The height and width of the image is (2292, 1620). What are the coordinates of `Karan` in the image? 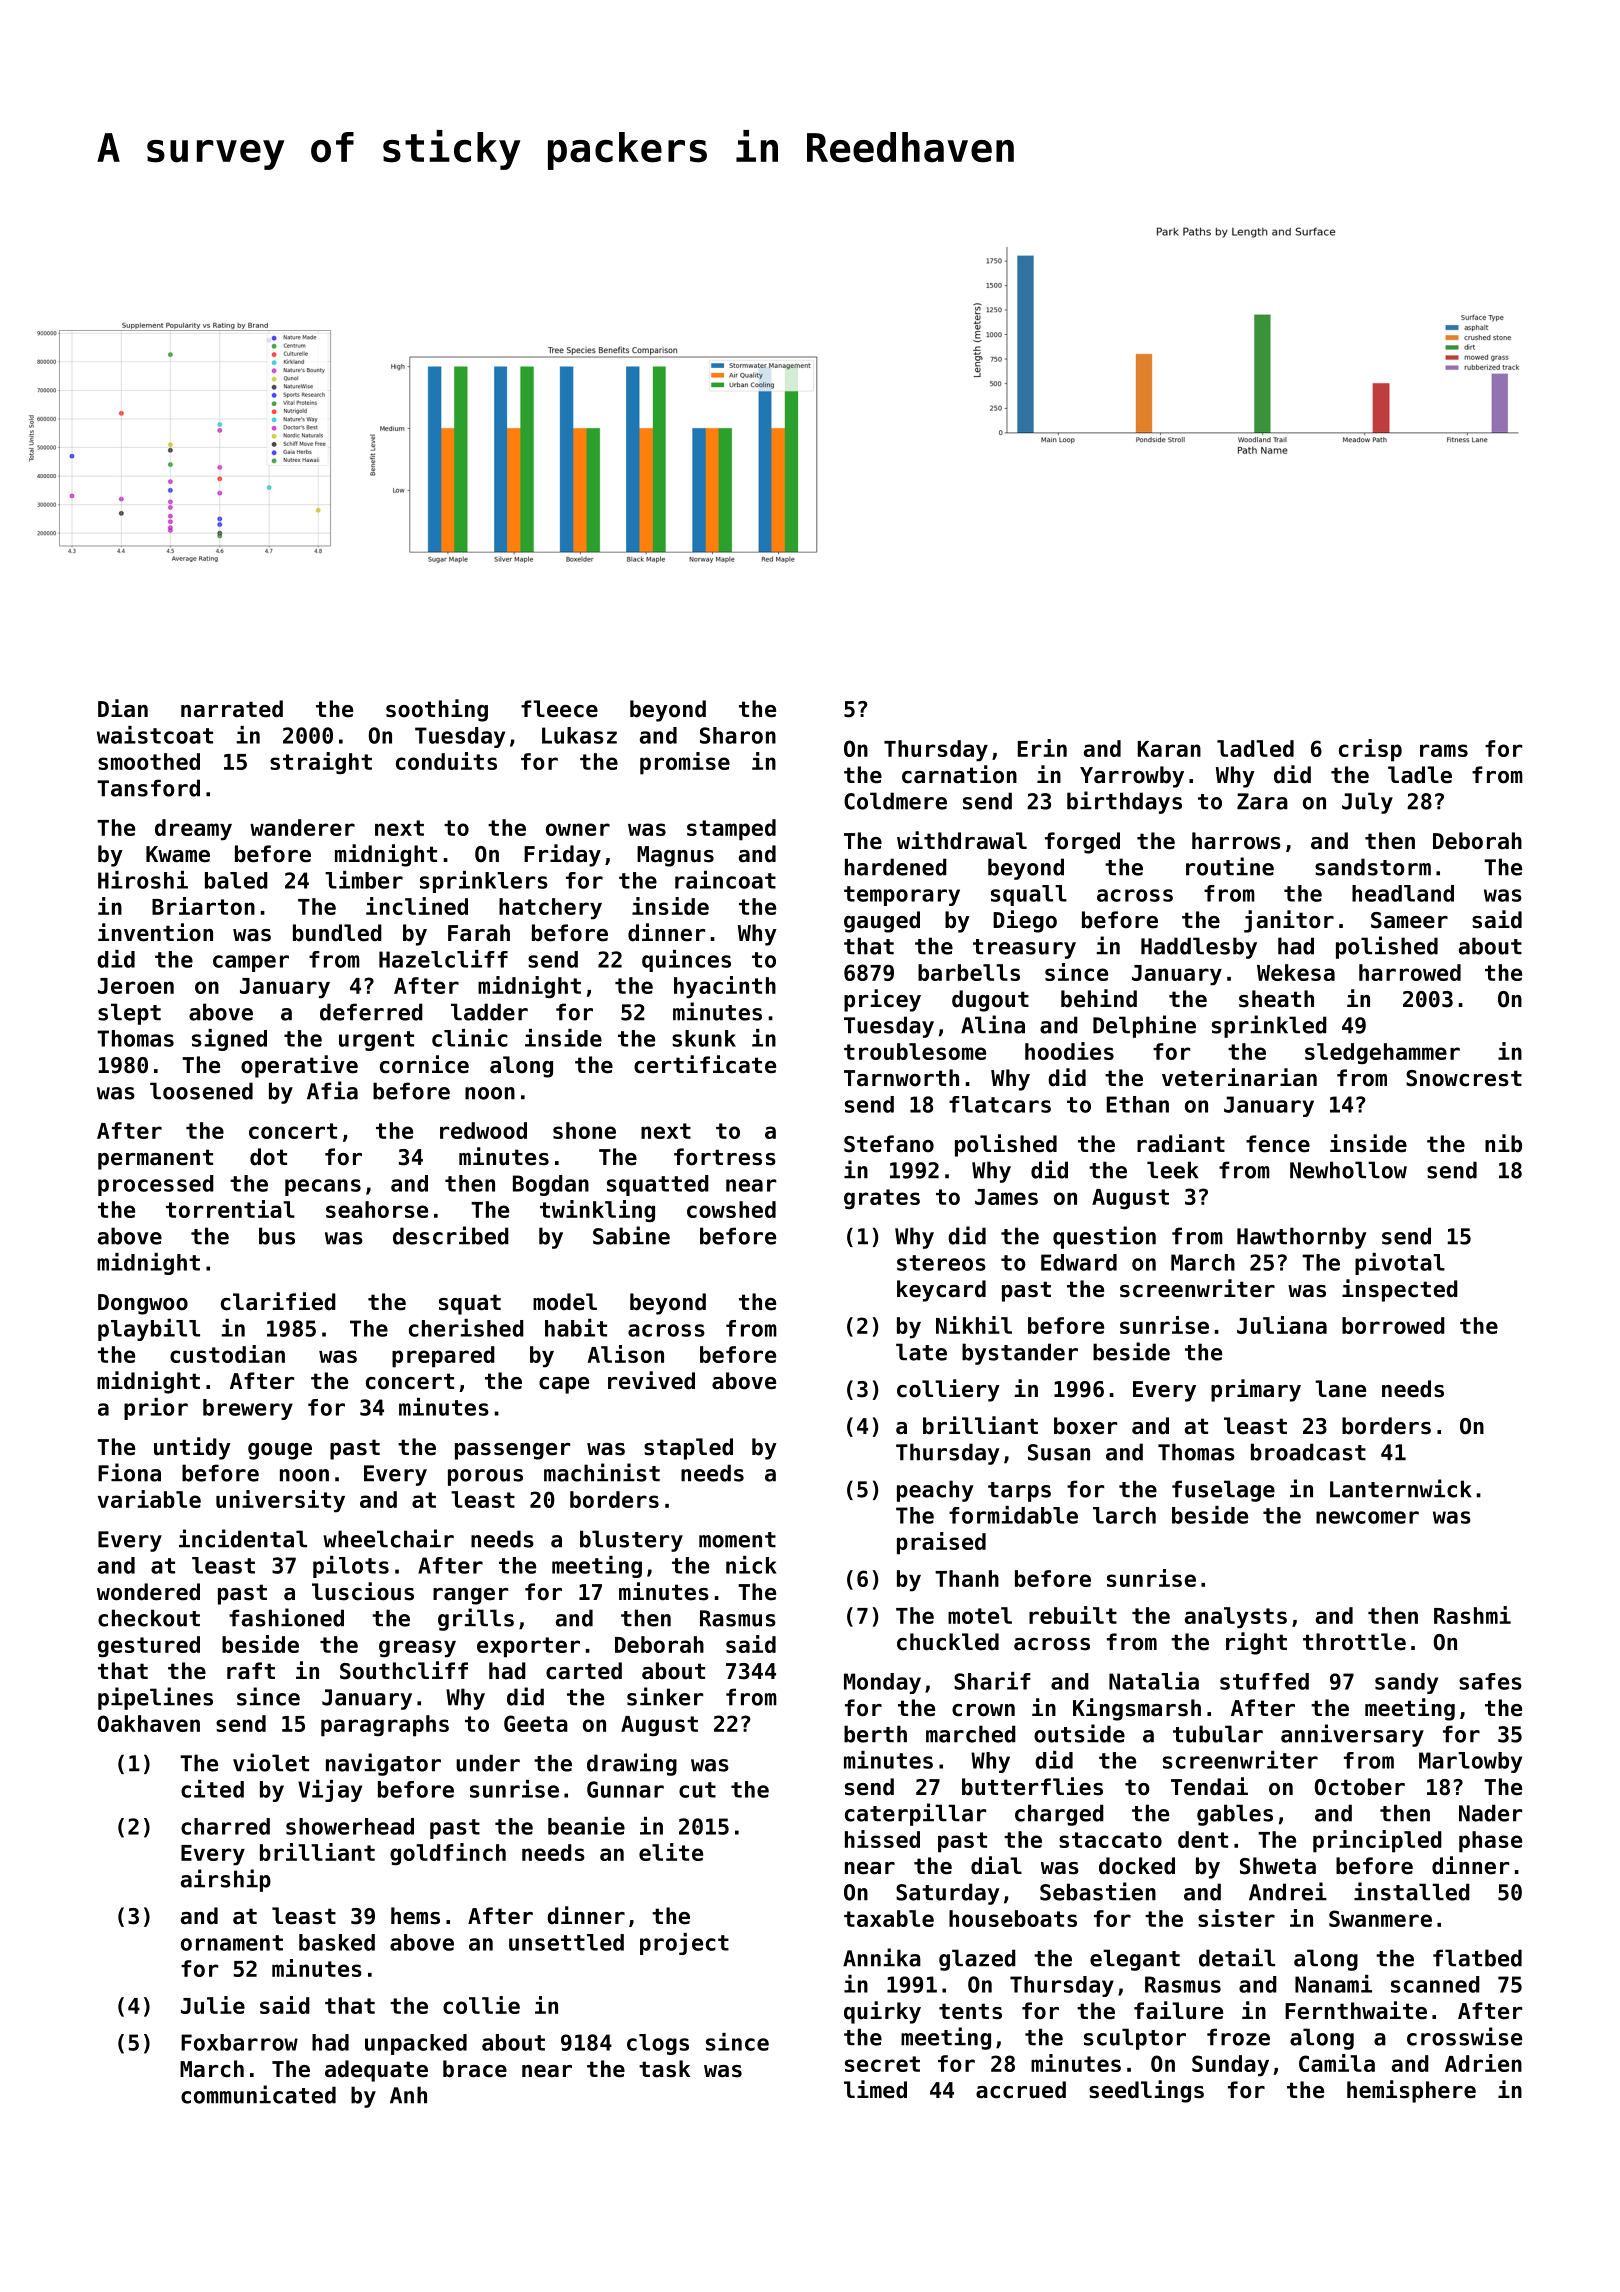 It's located at (1169, 749).
